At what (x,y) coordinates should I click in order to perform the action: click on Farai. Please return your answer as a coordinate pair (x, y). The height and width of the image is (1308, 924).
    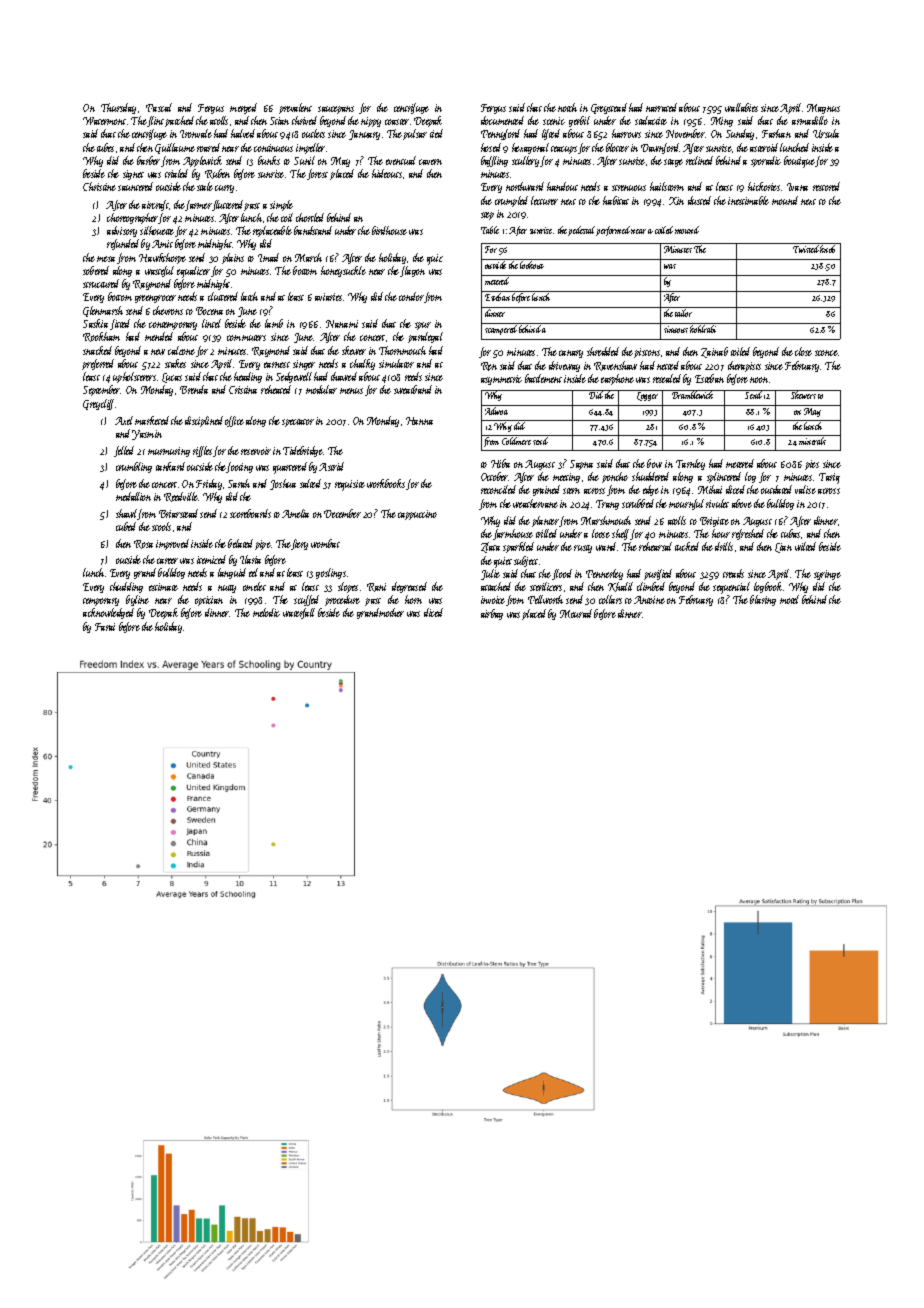
    Looking at the image, I should click on (105, 627).
